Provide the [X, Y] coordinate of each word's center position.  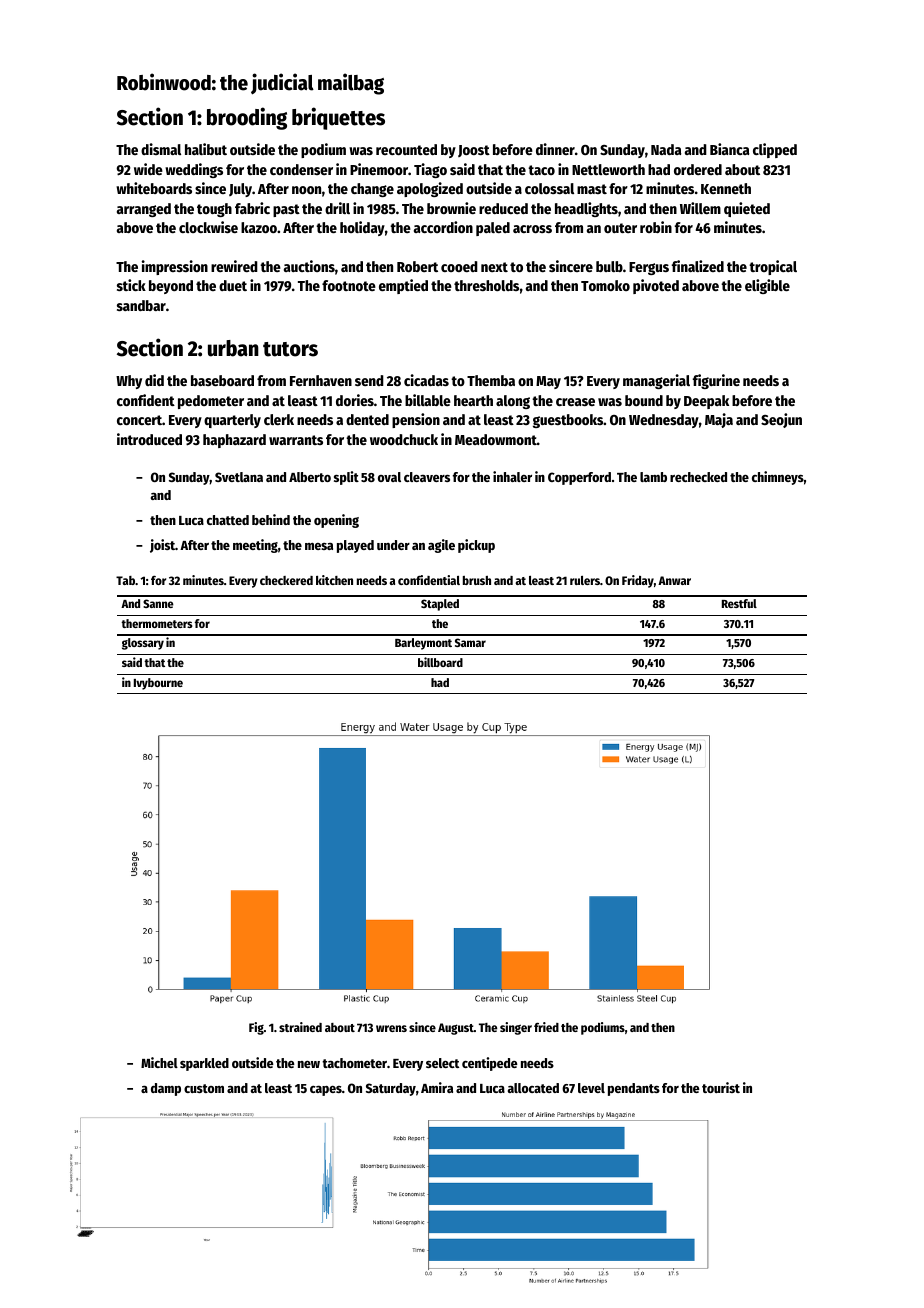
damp [166, 1089]
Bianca [729, 149]
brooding [247, 118]
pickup [476, 546]
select [442, 1063]
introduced [149, 439]
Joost [474, 151]
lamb [653, 477]
